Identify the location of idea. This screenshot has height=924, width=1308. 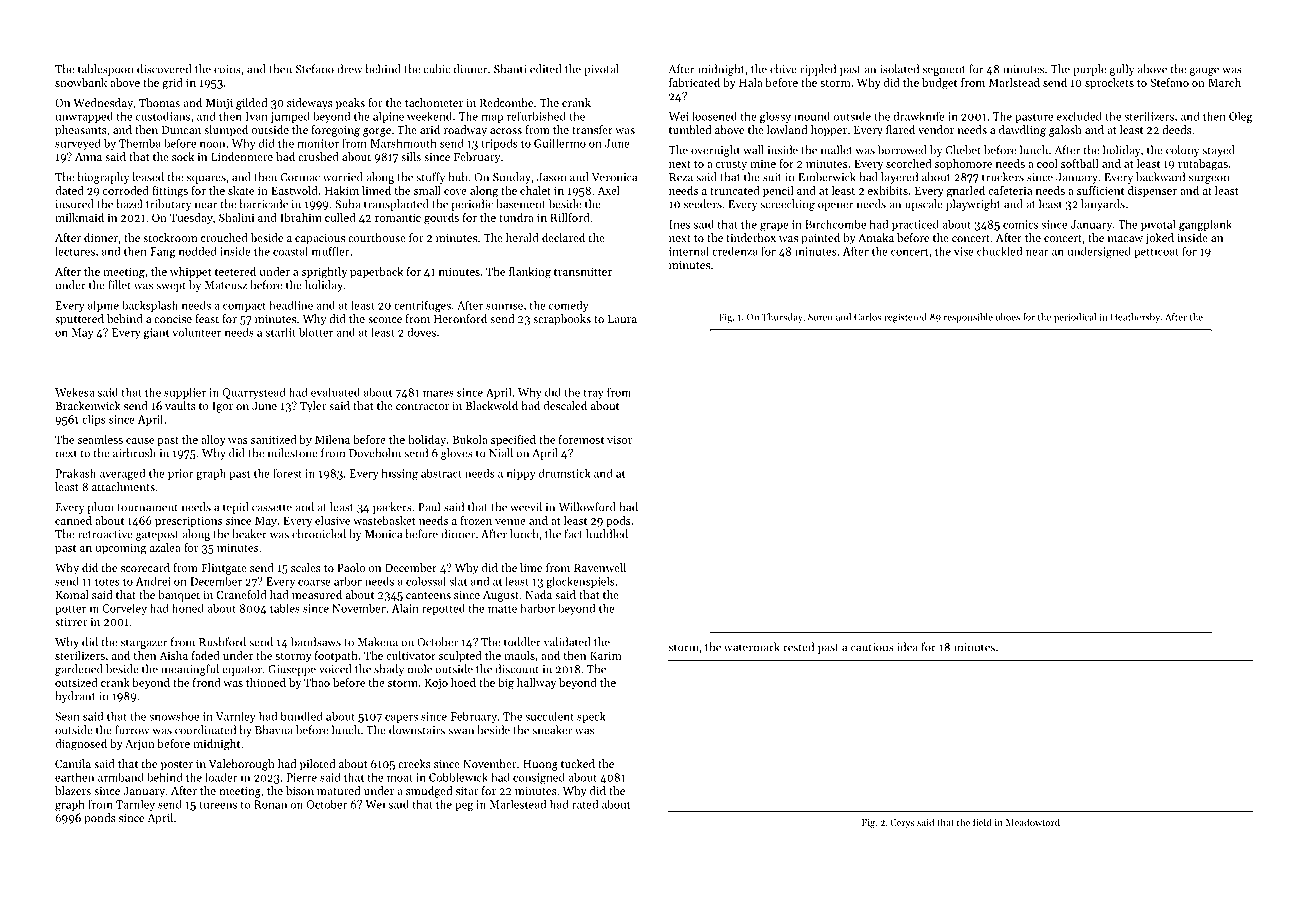
(907, 647).
